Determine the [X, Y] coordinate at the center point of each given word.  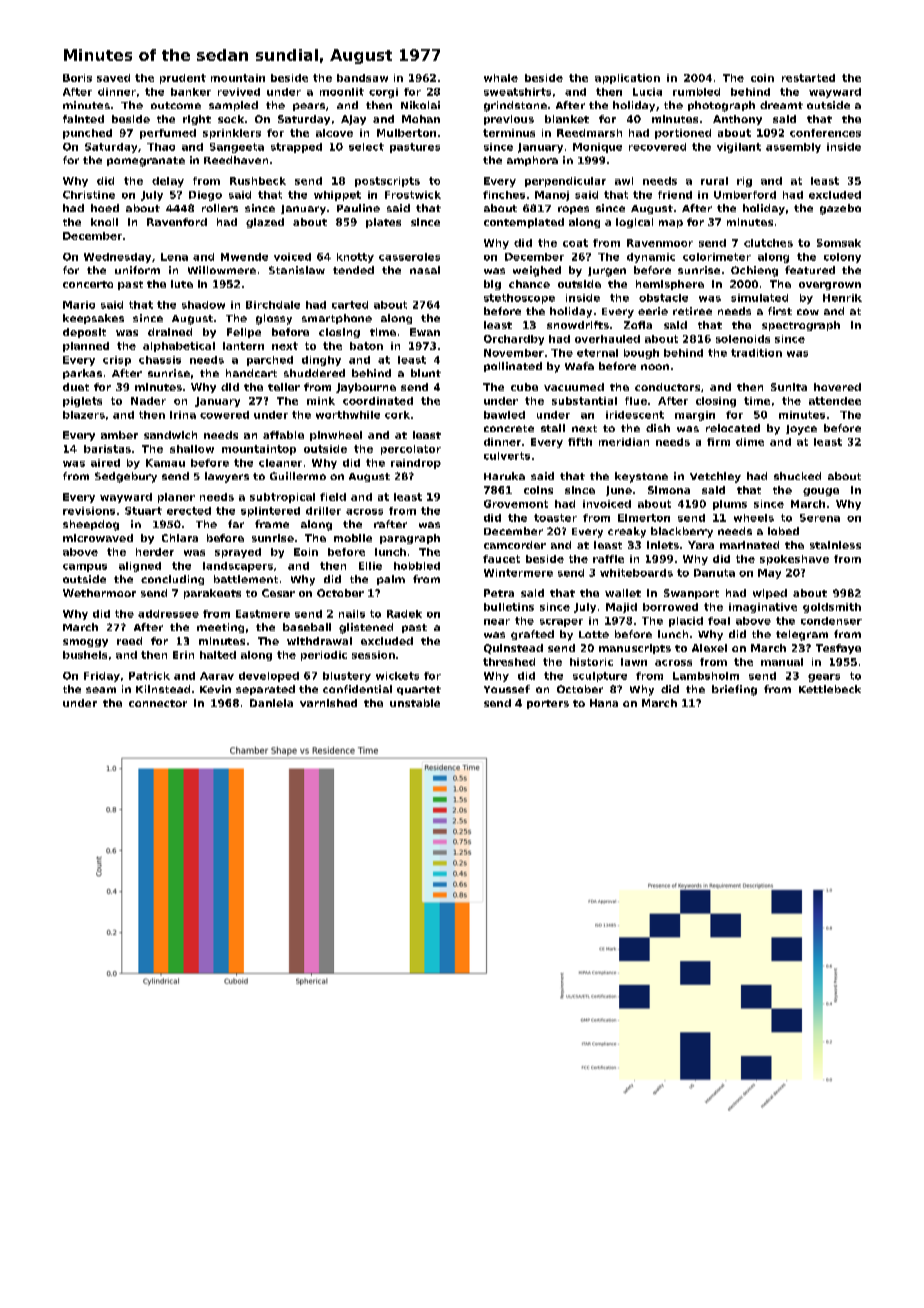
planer [176, 498]
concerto [88, 284]
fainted [83, 119]
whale [501, 78]
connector [158, 703]
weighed [537, 271]
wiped [770, 594]
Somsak [839, 243]
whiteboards [636, 573]
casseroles [409, 257]
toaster [555, 518]
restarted [808, 78]
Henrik [842, 298]
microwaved [98, 538]
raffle [608, 559]
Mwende [244, 257]
